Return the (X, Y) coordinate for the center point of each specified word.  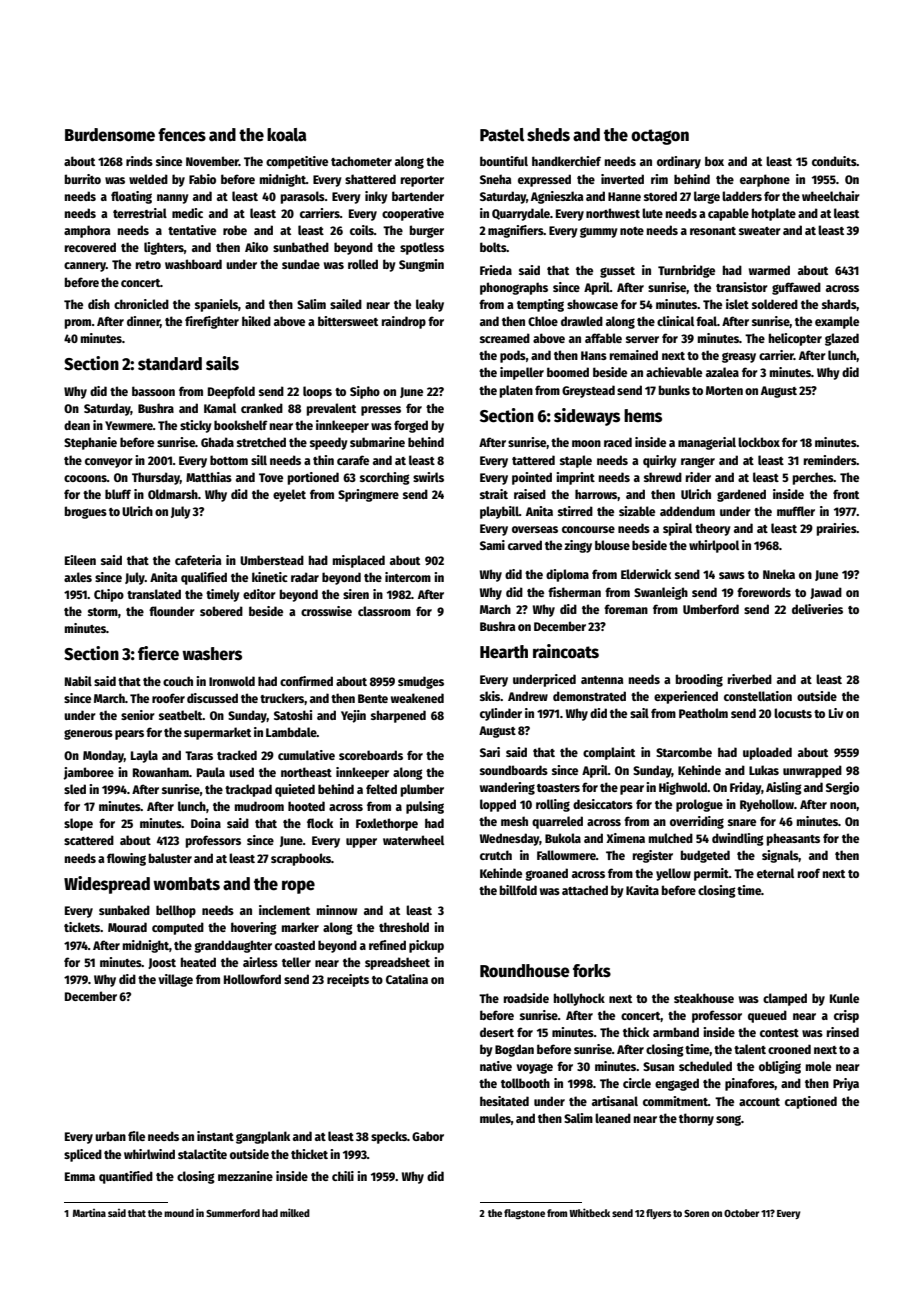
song (728, 1120)
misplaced (359, 561)
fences (182, 135)
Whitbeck (589, 1212)
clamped (785, 999)
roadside (526, 998)
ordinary (679, 162)
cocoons (85, 478)
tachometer (361, 161)
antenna (602, 680)
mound (179, 1213)
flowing (126, 859)
